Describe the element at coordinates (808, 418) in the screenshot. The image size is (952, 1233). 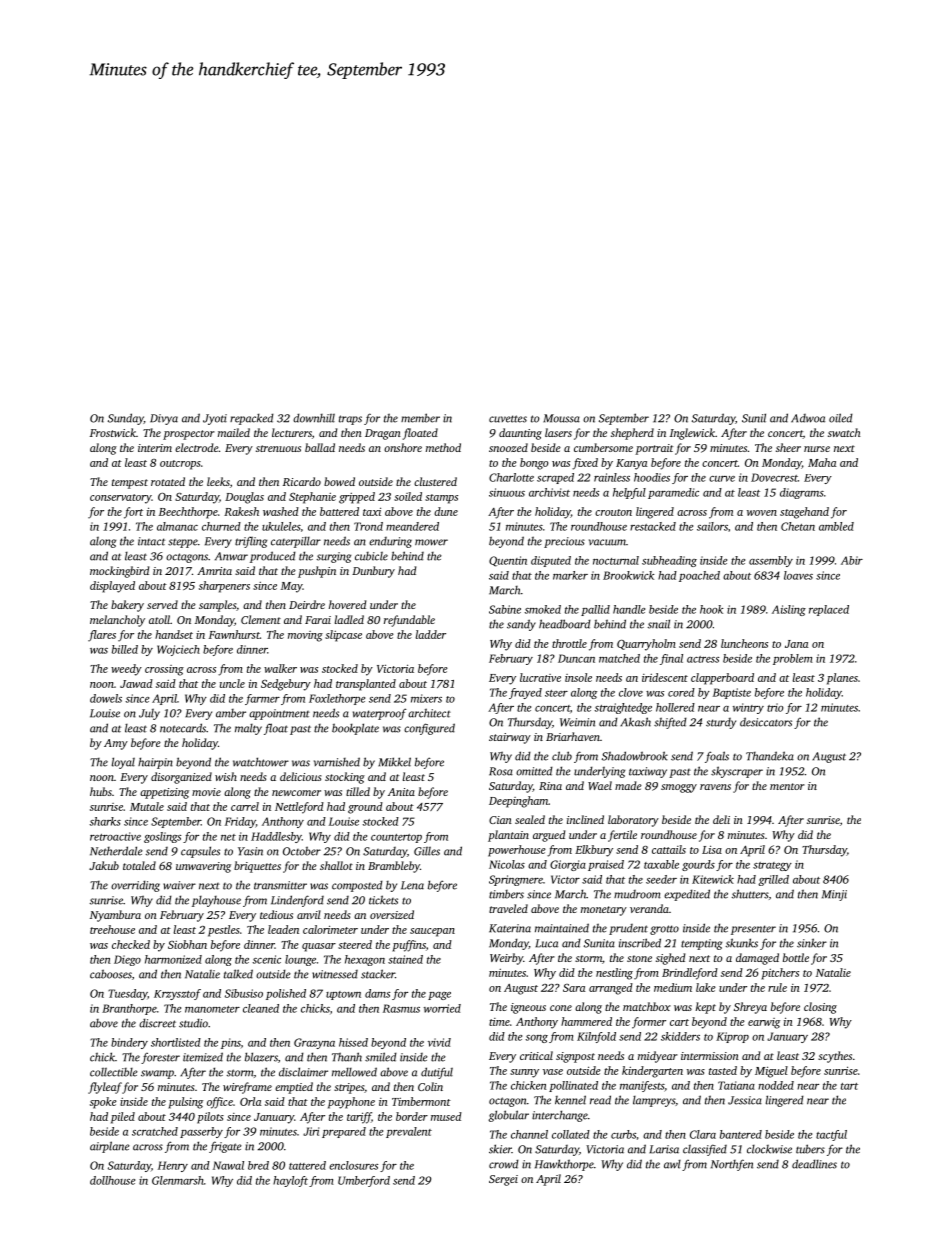
I see `Adwoa` at that location.
